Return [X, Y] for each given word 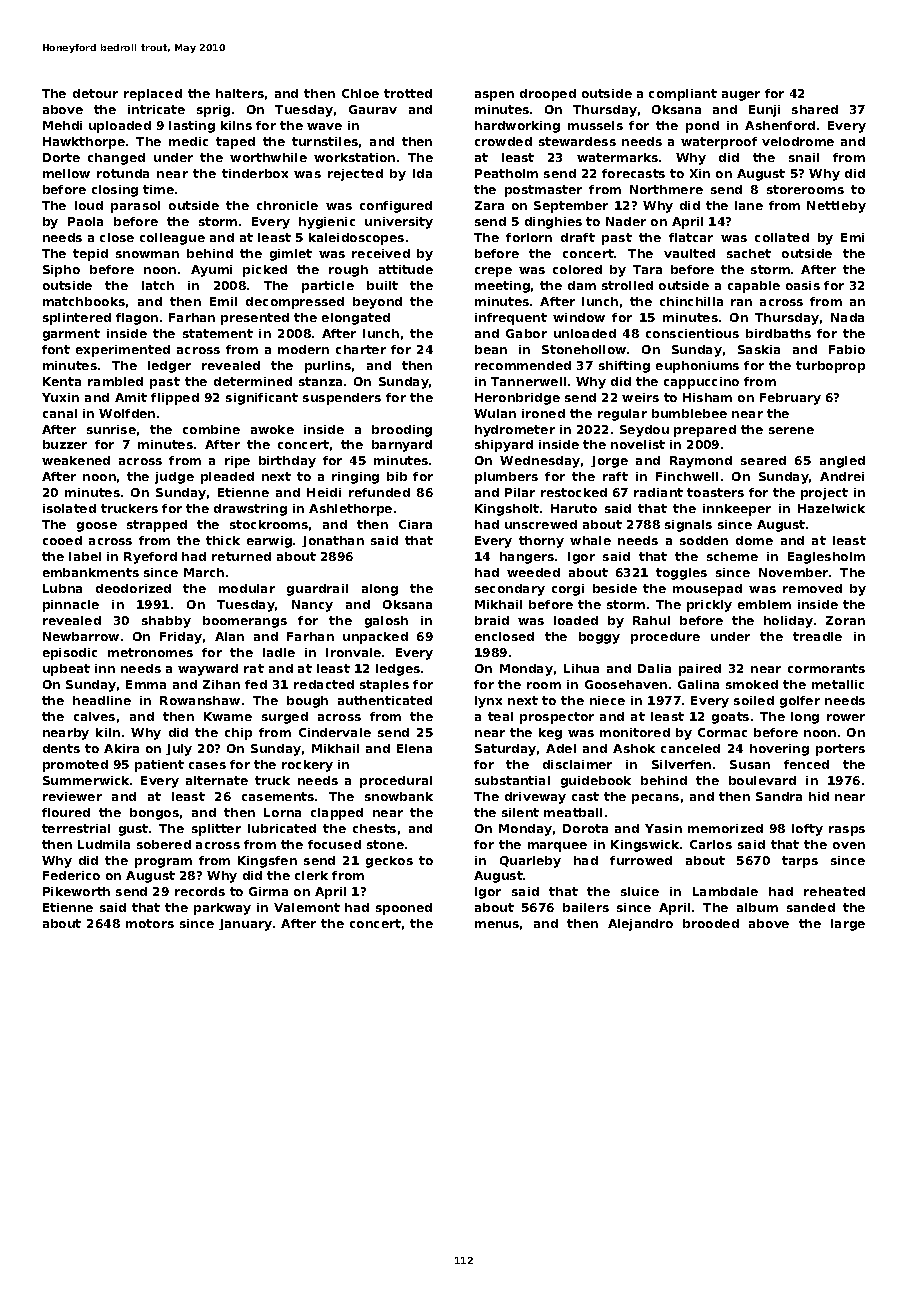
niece [607, 700]
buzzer [65, 444]
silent [520, 812]
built [382, 285]
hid [819, 796]
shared [815, 109]
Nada [847, 317]
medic [188, 141]
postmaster [543, 191]
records [200, 891]
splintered [77, 319]
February [790, 399]
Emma [146, 684]
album [757, 907]
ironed [543, 413]
